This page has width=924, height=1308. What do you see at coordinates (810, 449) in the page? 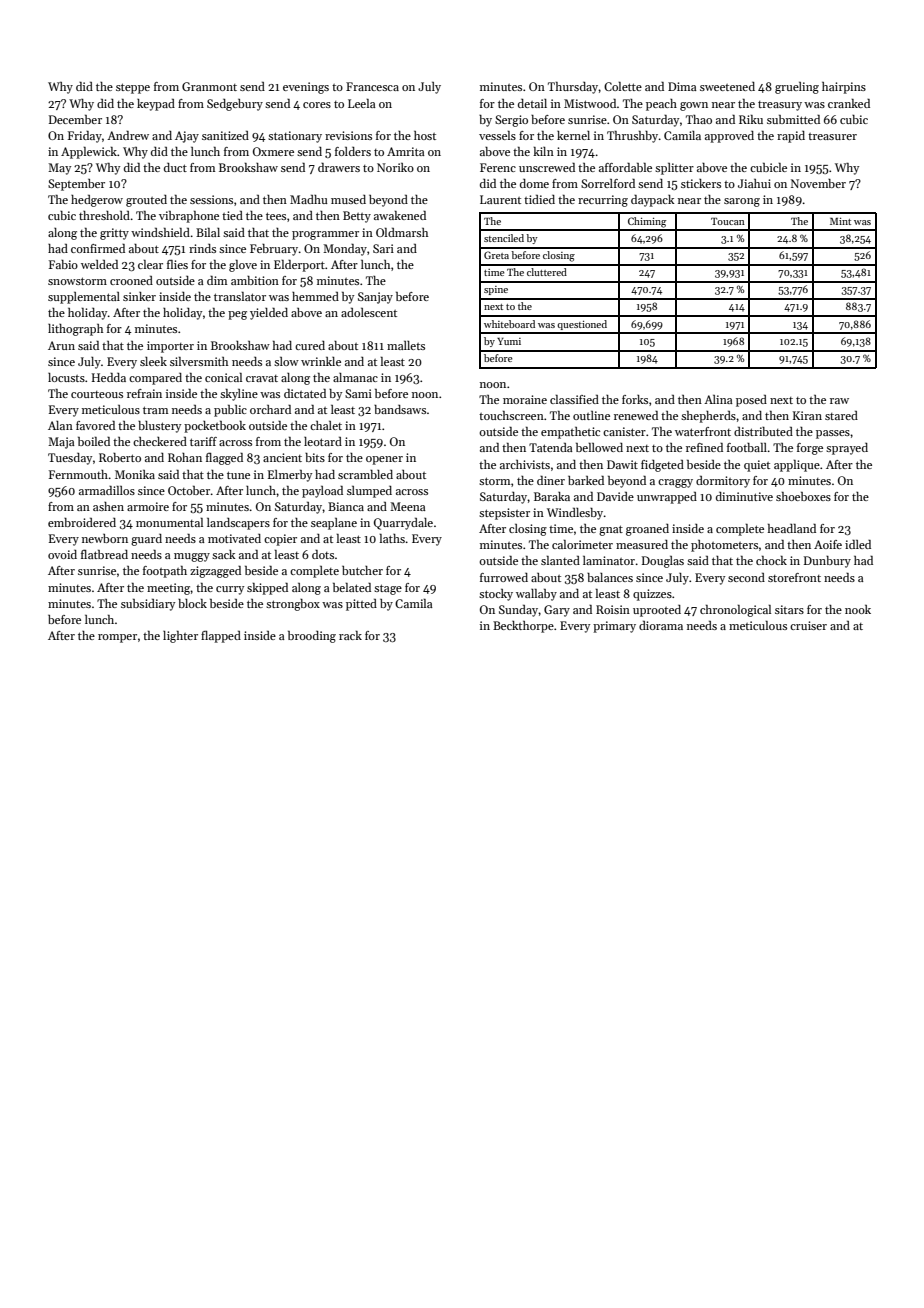
I see `forge` at bounding box center [810, 449].
